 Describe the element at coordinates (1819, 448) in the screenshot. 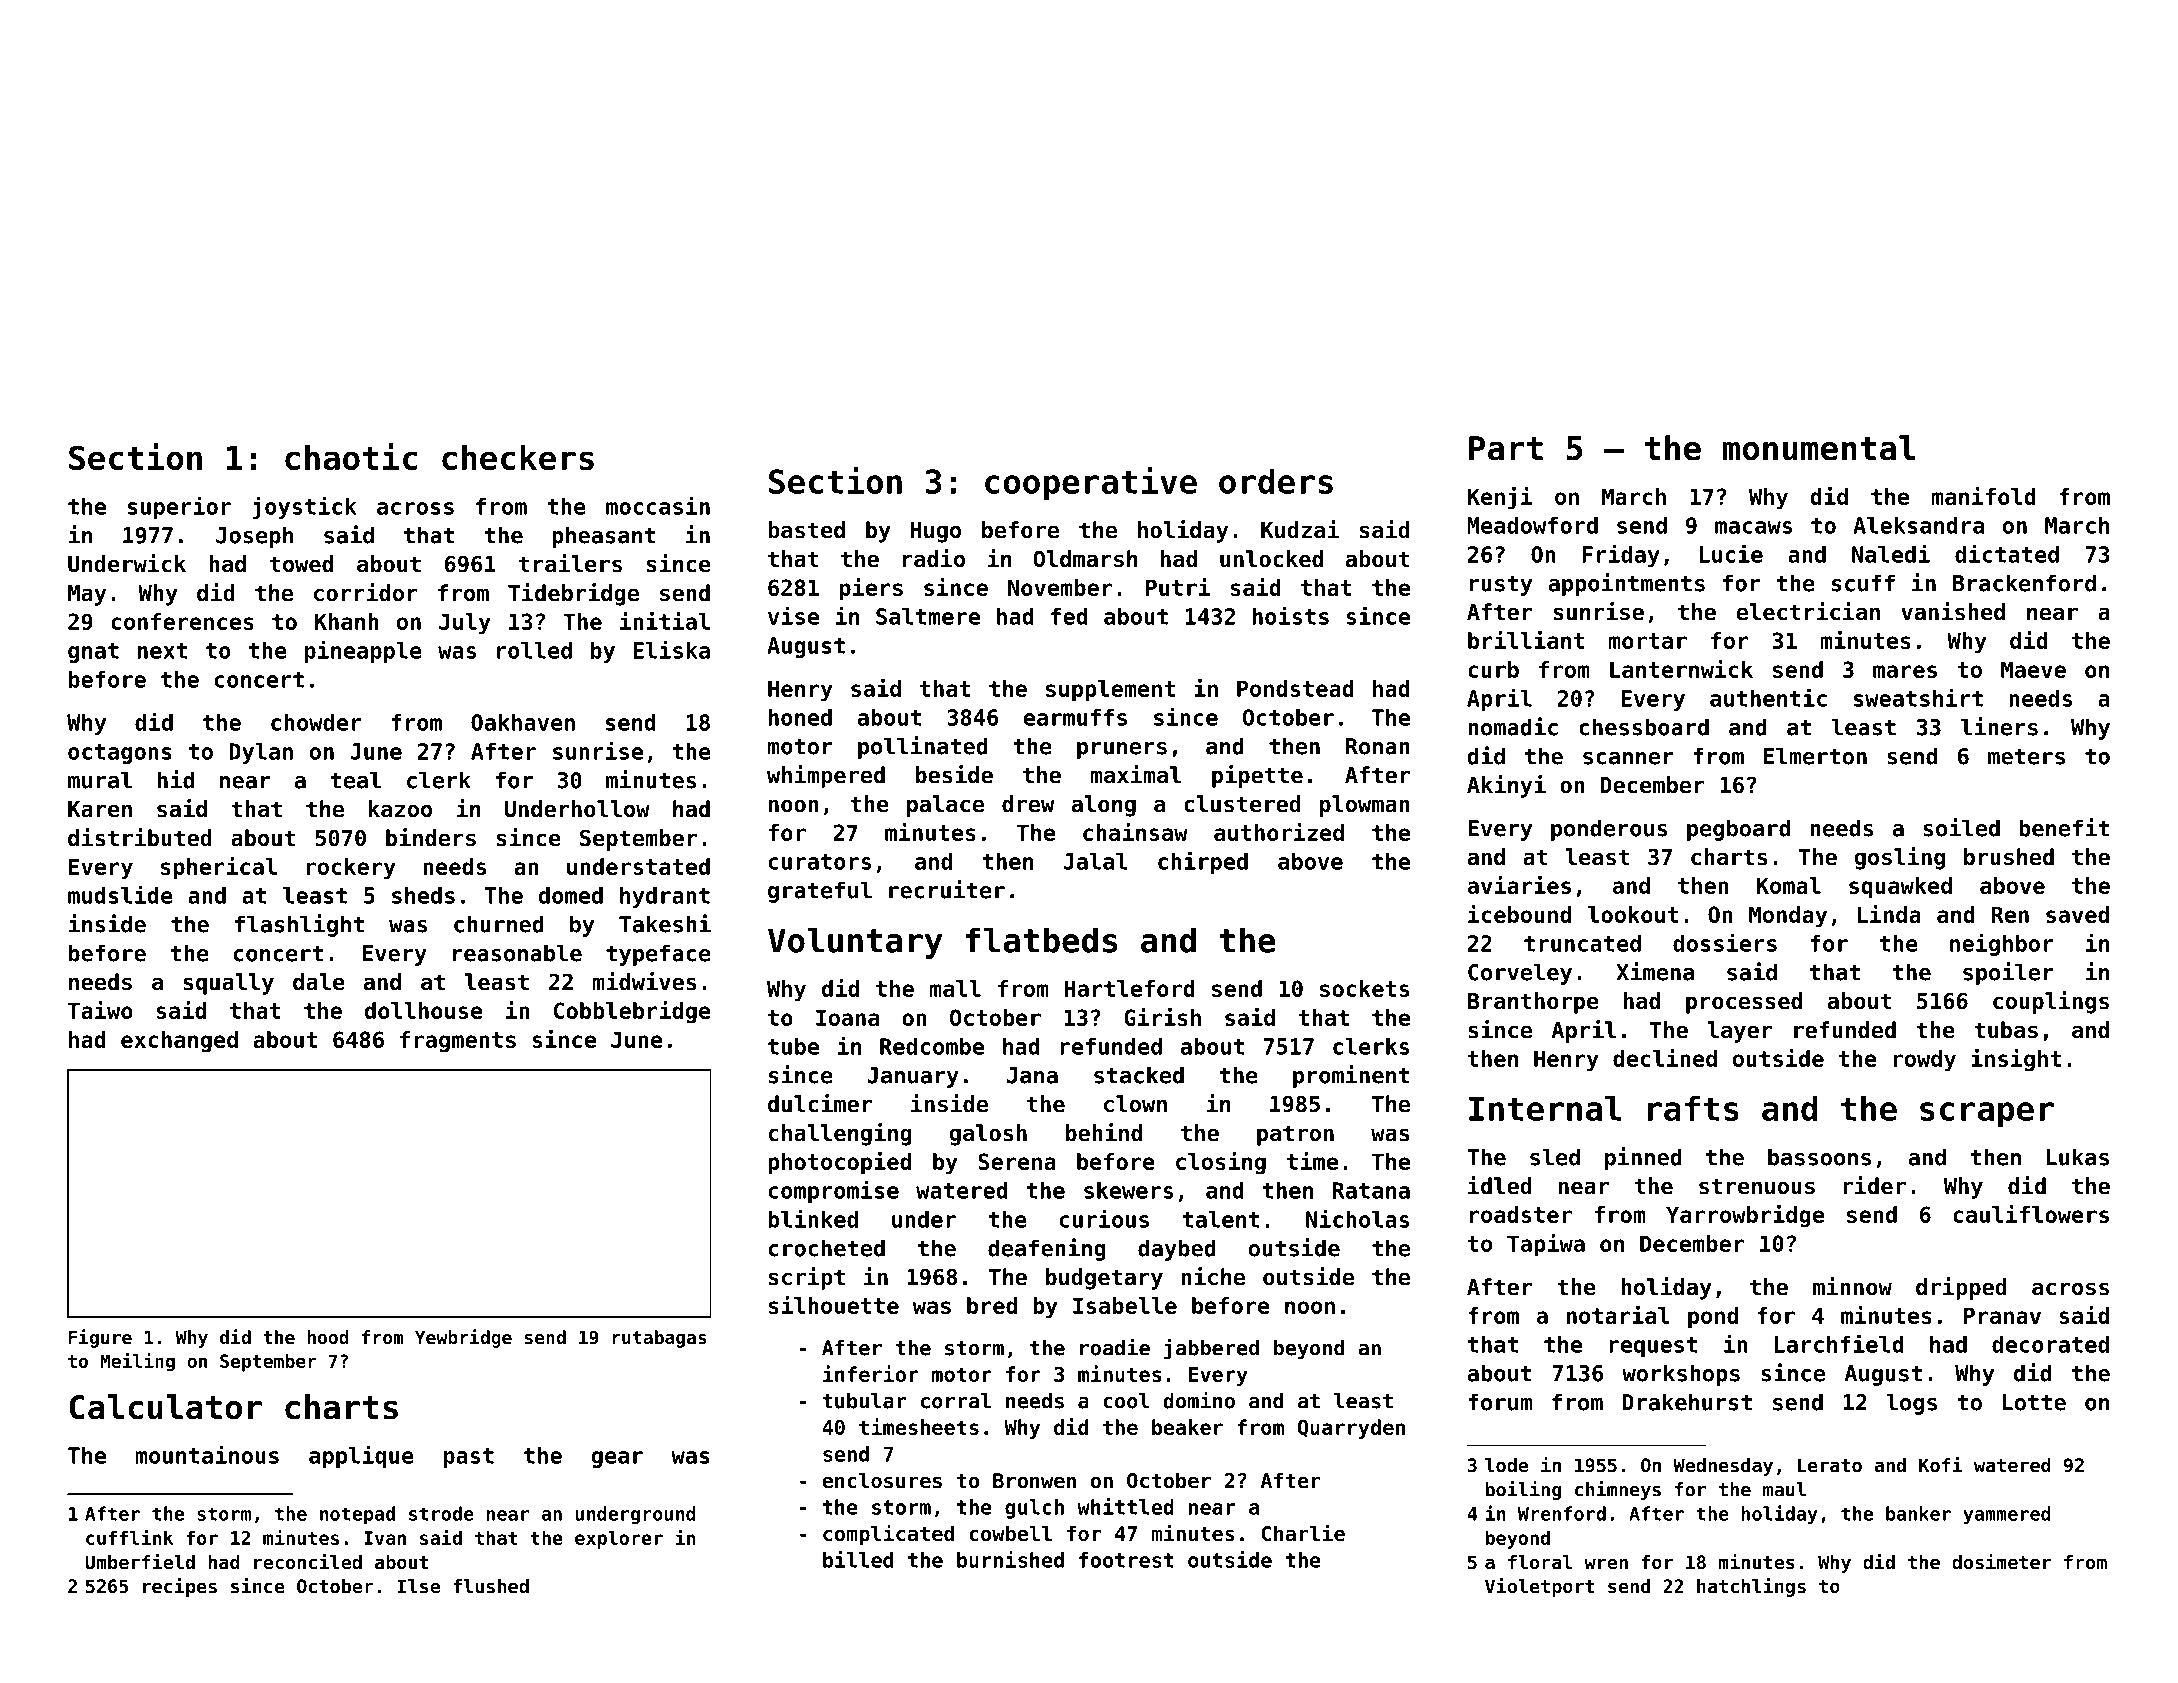

I see `monumental` at that location.
